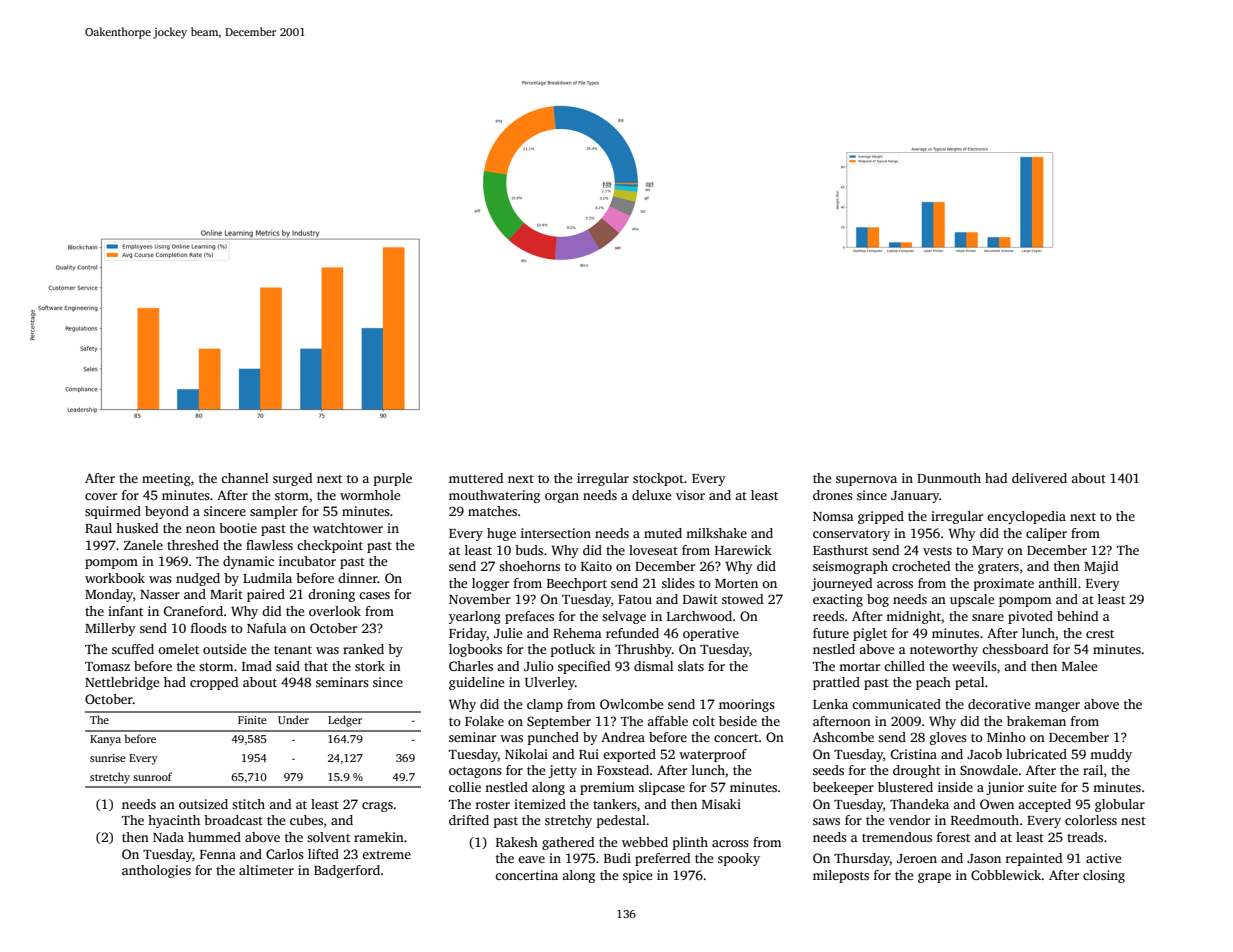 The height and width of the screenshot is (952, 1233). I want to click on intersection, so click(556, 533).
